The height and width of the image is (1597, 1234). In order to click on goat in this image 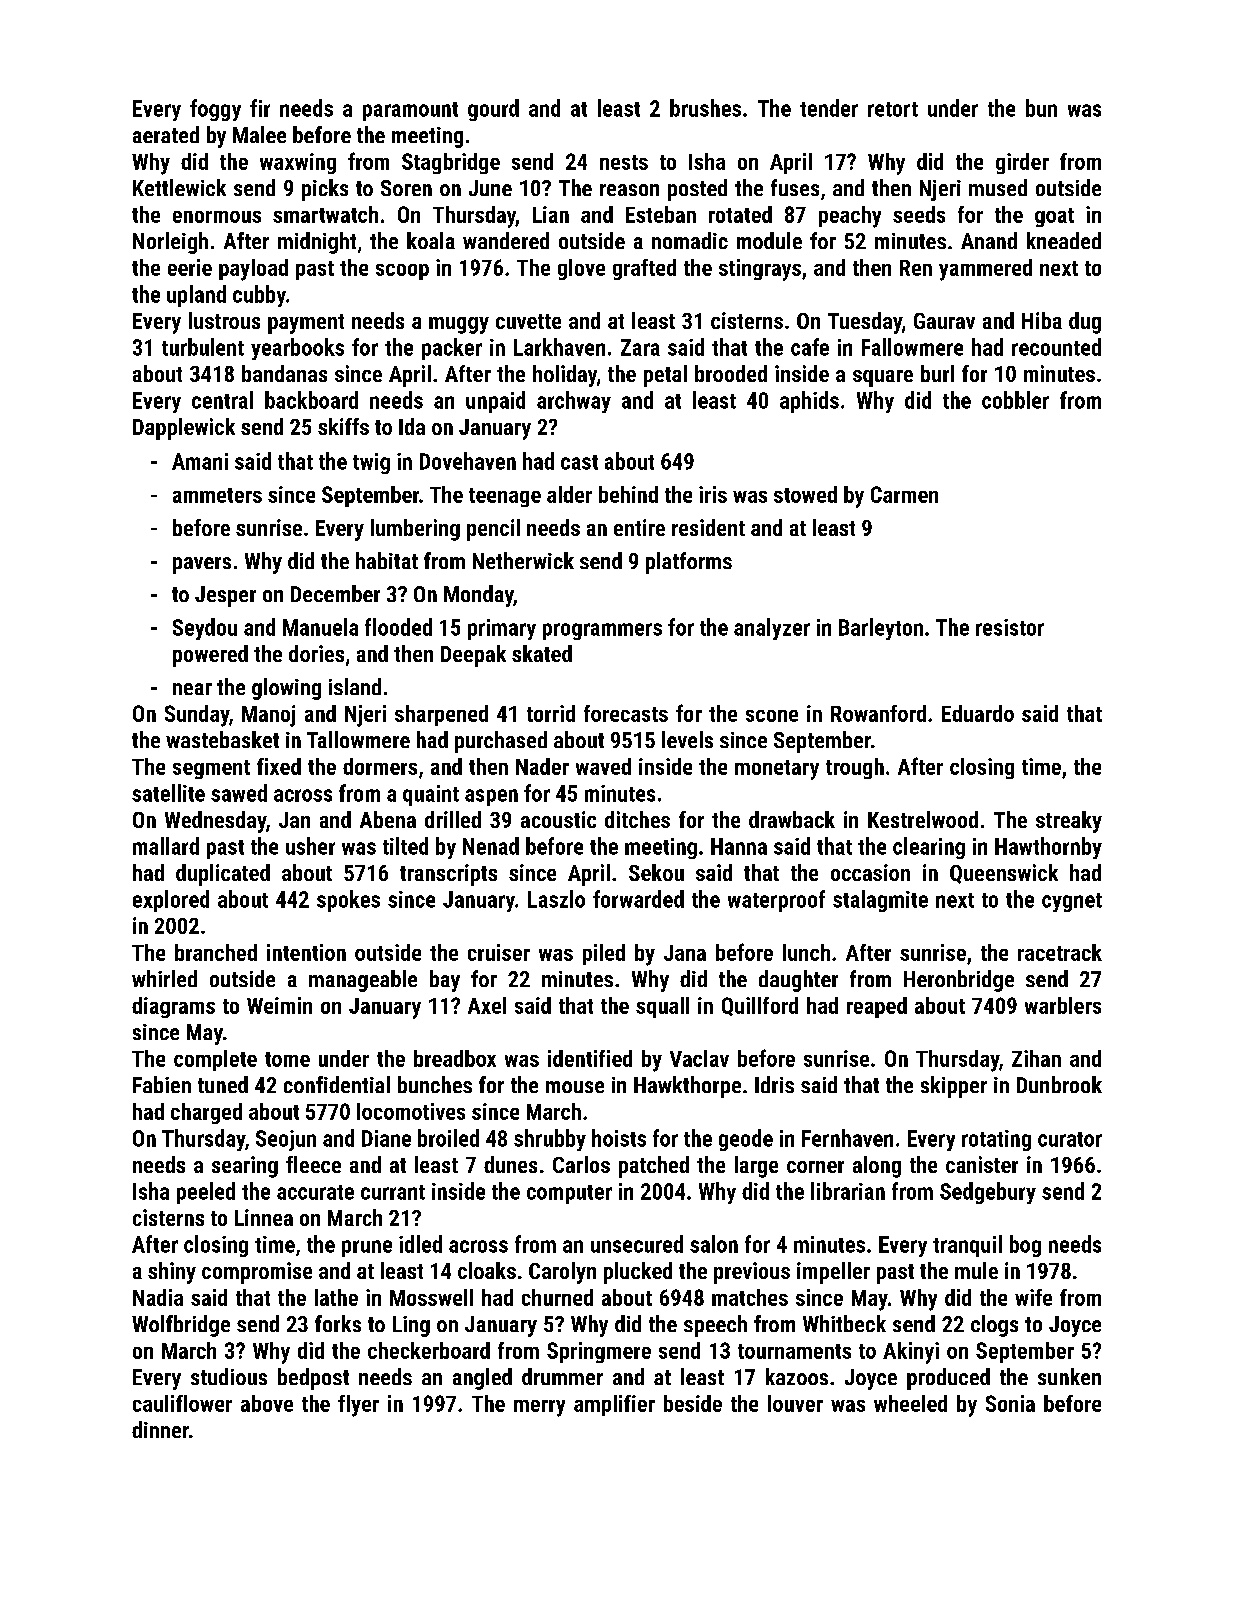, I will do `click(1054, 217)`.
